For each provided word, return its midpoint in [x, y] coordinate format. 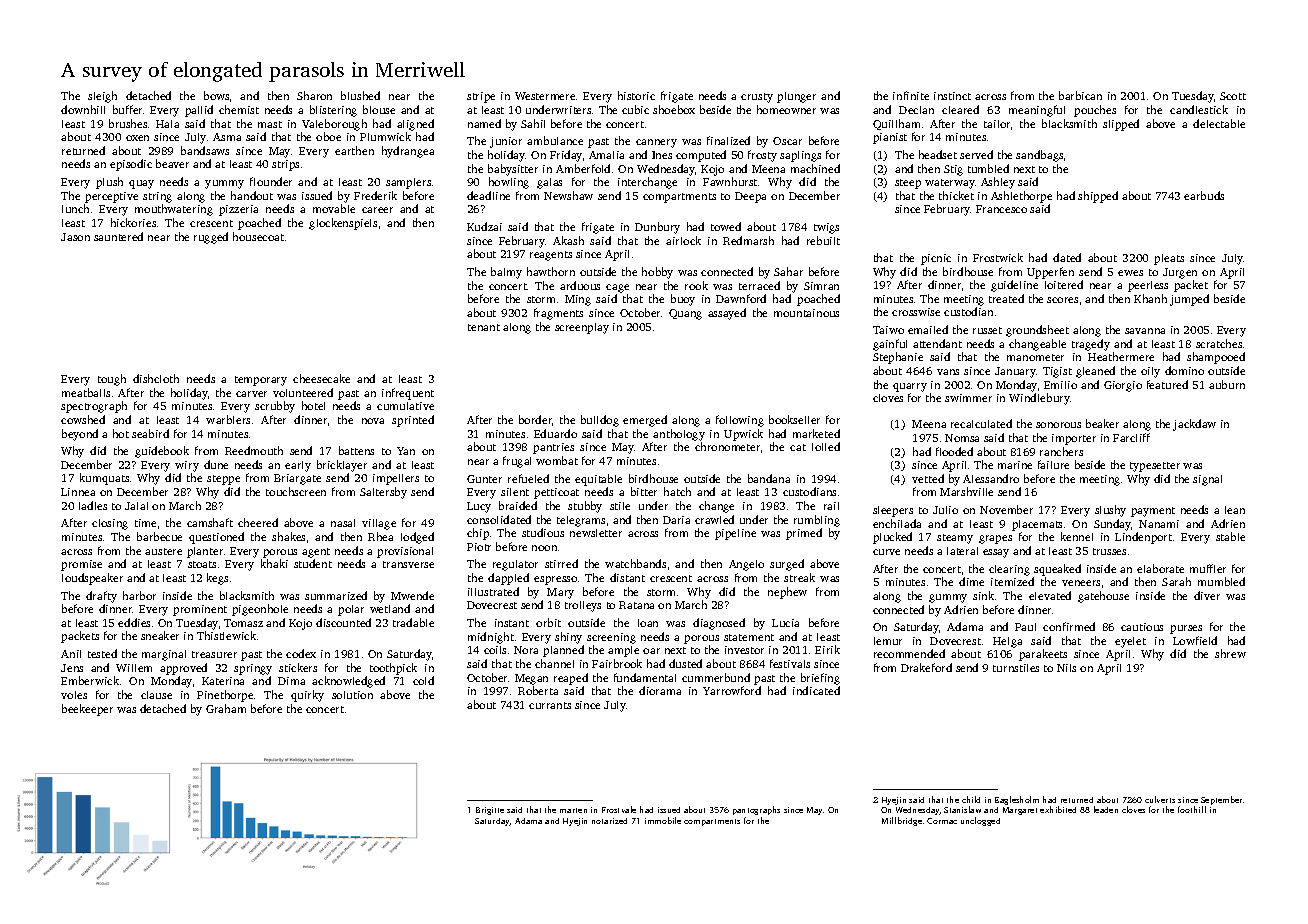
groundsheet [1037, 331]
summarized [336, 595]
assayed [727, 314]
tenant [484, 327]
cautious [1142, 627]
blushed [360, 95]
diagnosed [719, 624]
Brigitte [490, 811]
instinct [952, 96]
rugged [211, 238]
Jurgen [1180, 273]
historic [636, 95]
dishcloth [156, 378]
